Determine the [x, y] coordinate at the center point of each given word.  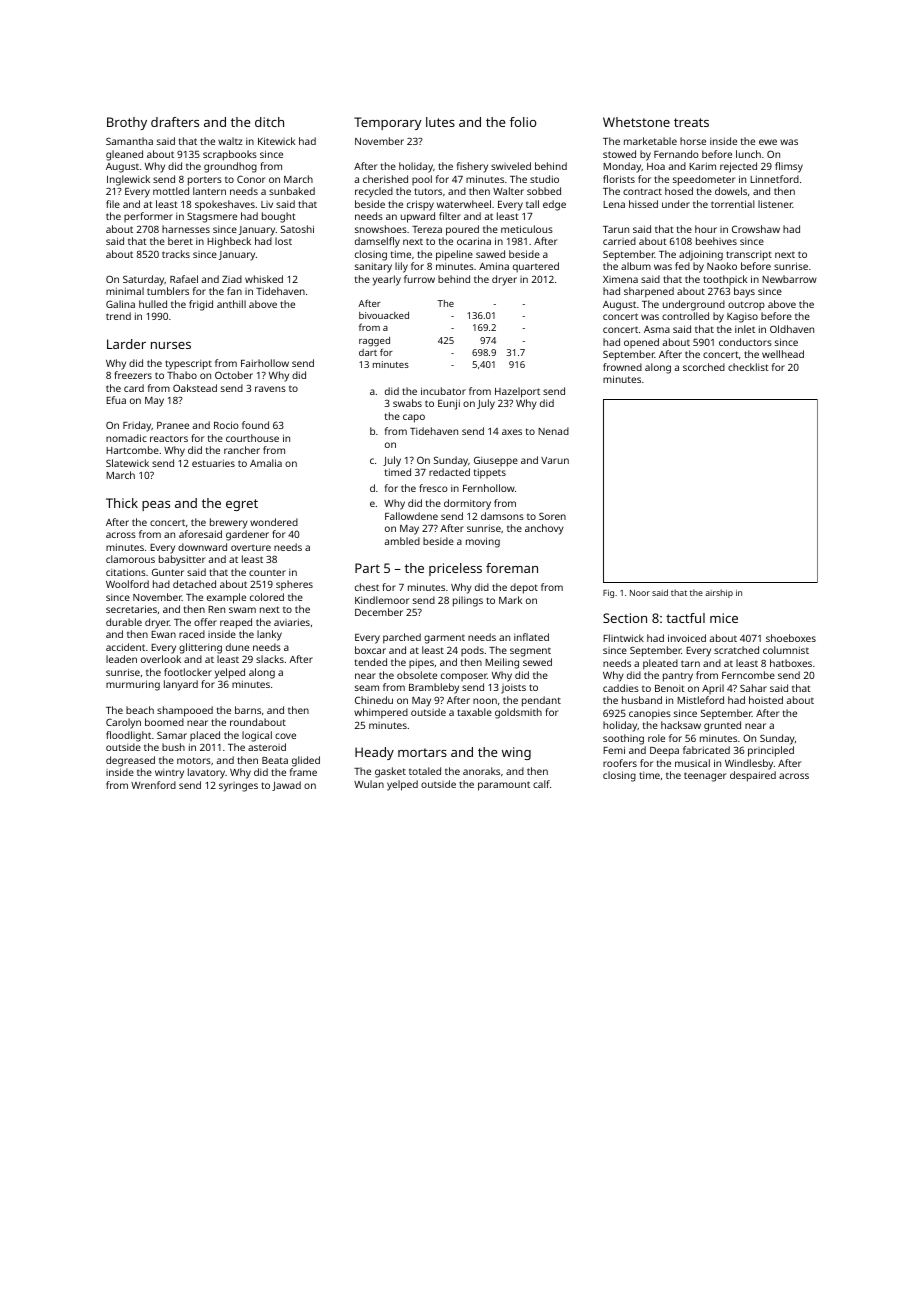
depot [524, 588]
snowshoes [381, 229]
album [636, 266]
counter [267, 573]
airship [719, 593]
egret [242, 505]
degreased [130, 761]
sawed [490, 254]
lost [283, 241]
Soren [552, 516]
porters [205, 181]
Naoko [722, 266]
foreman [512, 568]
